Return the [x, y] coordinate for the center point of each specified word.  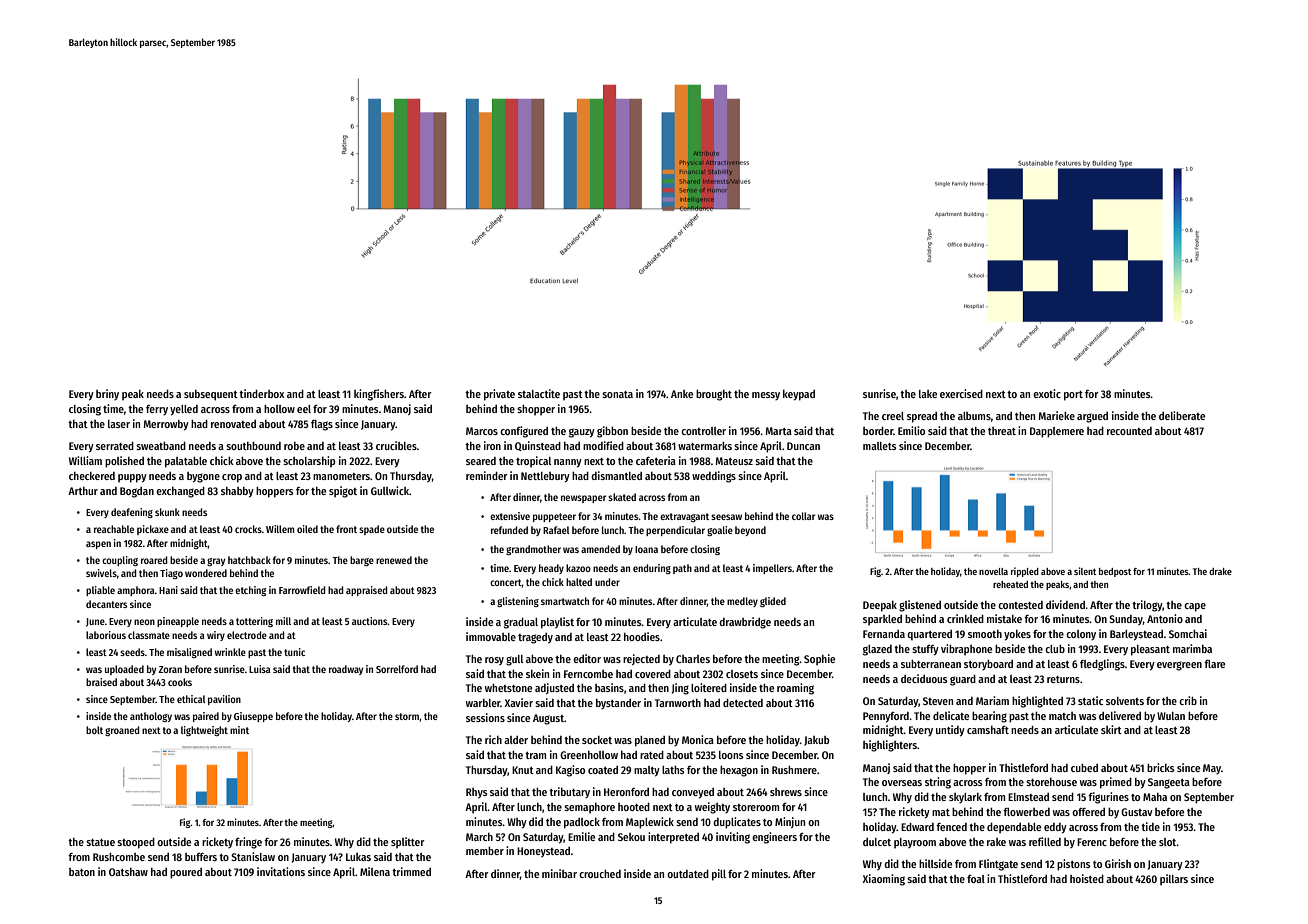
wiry [216, 636]
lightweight [204, 731]
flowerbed [1026, 812]
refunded [509, 530]
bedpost [1115, 572]
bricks [1160, 767]
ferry [157, 410]
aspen [98, 545]
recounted [1129, 431]
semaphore [589, 808]
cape [1195, 607]
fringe [248, 843]
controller [703, 431]
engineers [774, 838]
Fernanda [884, 634]
